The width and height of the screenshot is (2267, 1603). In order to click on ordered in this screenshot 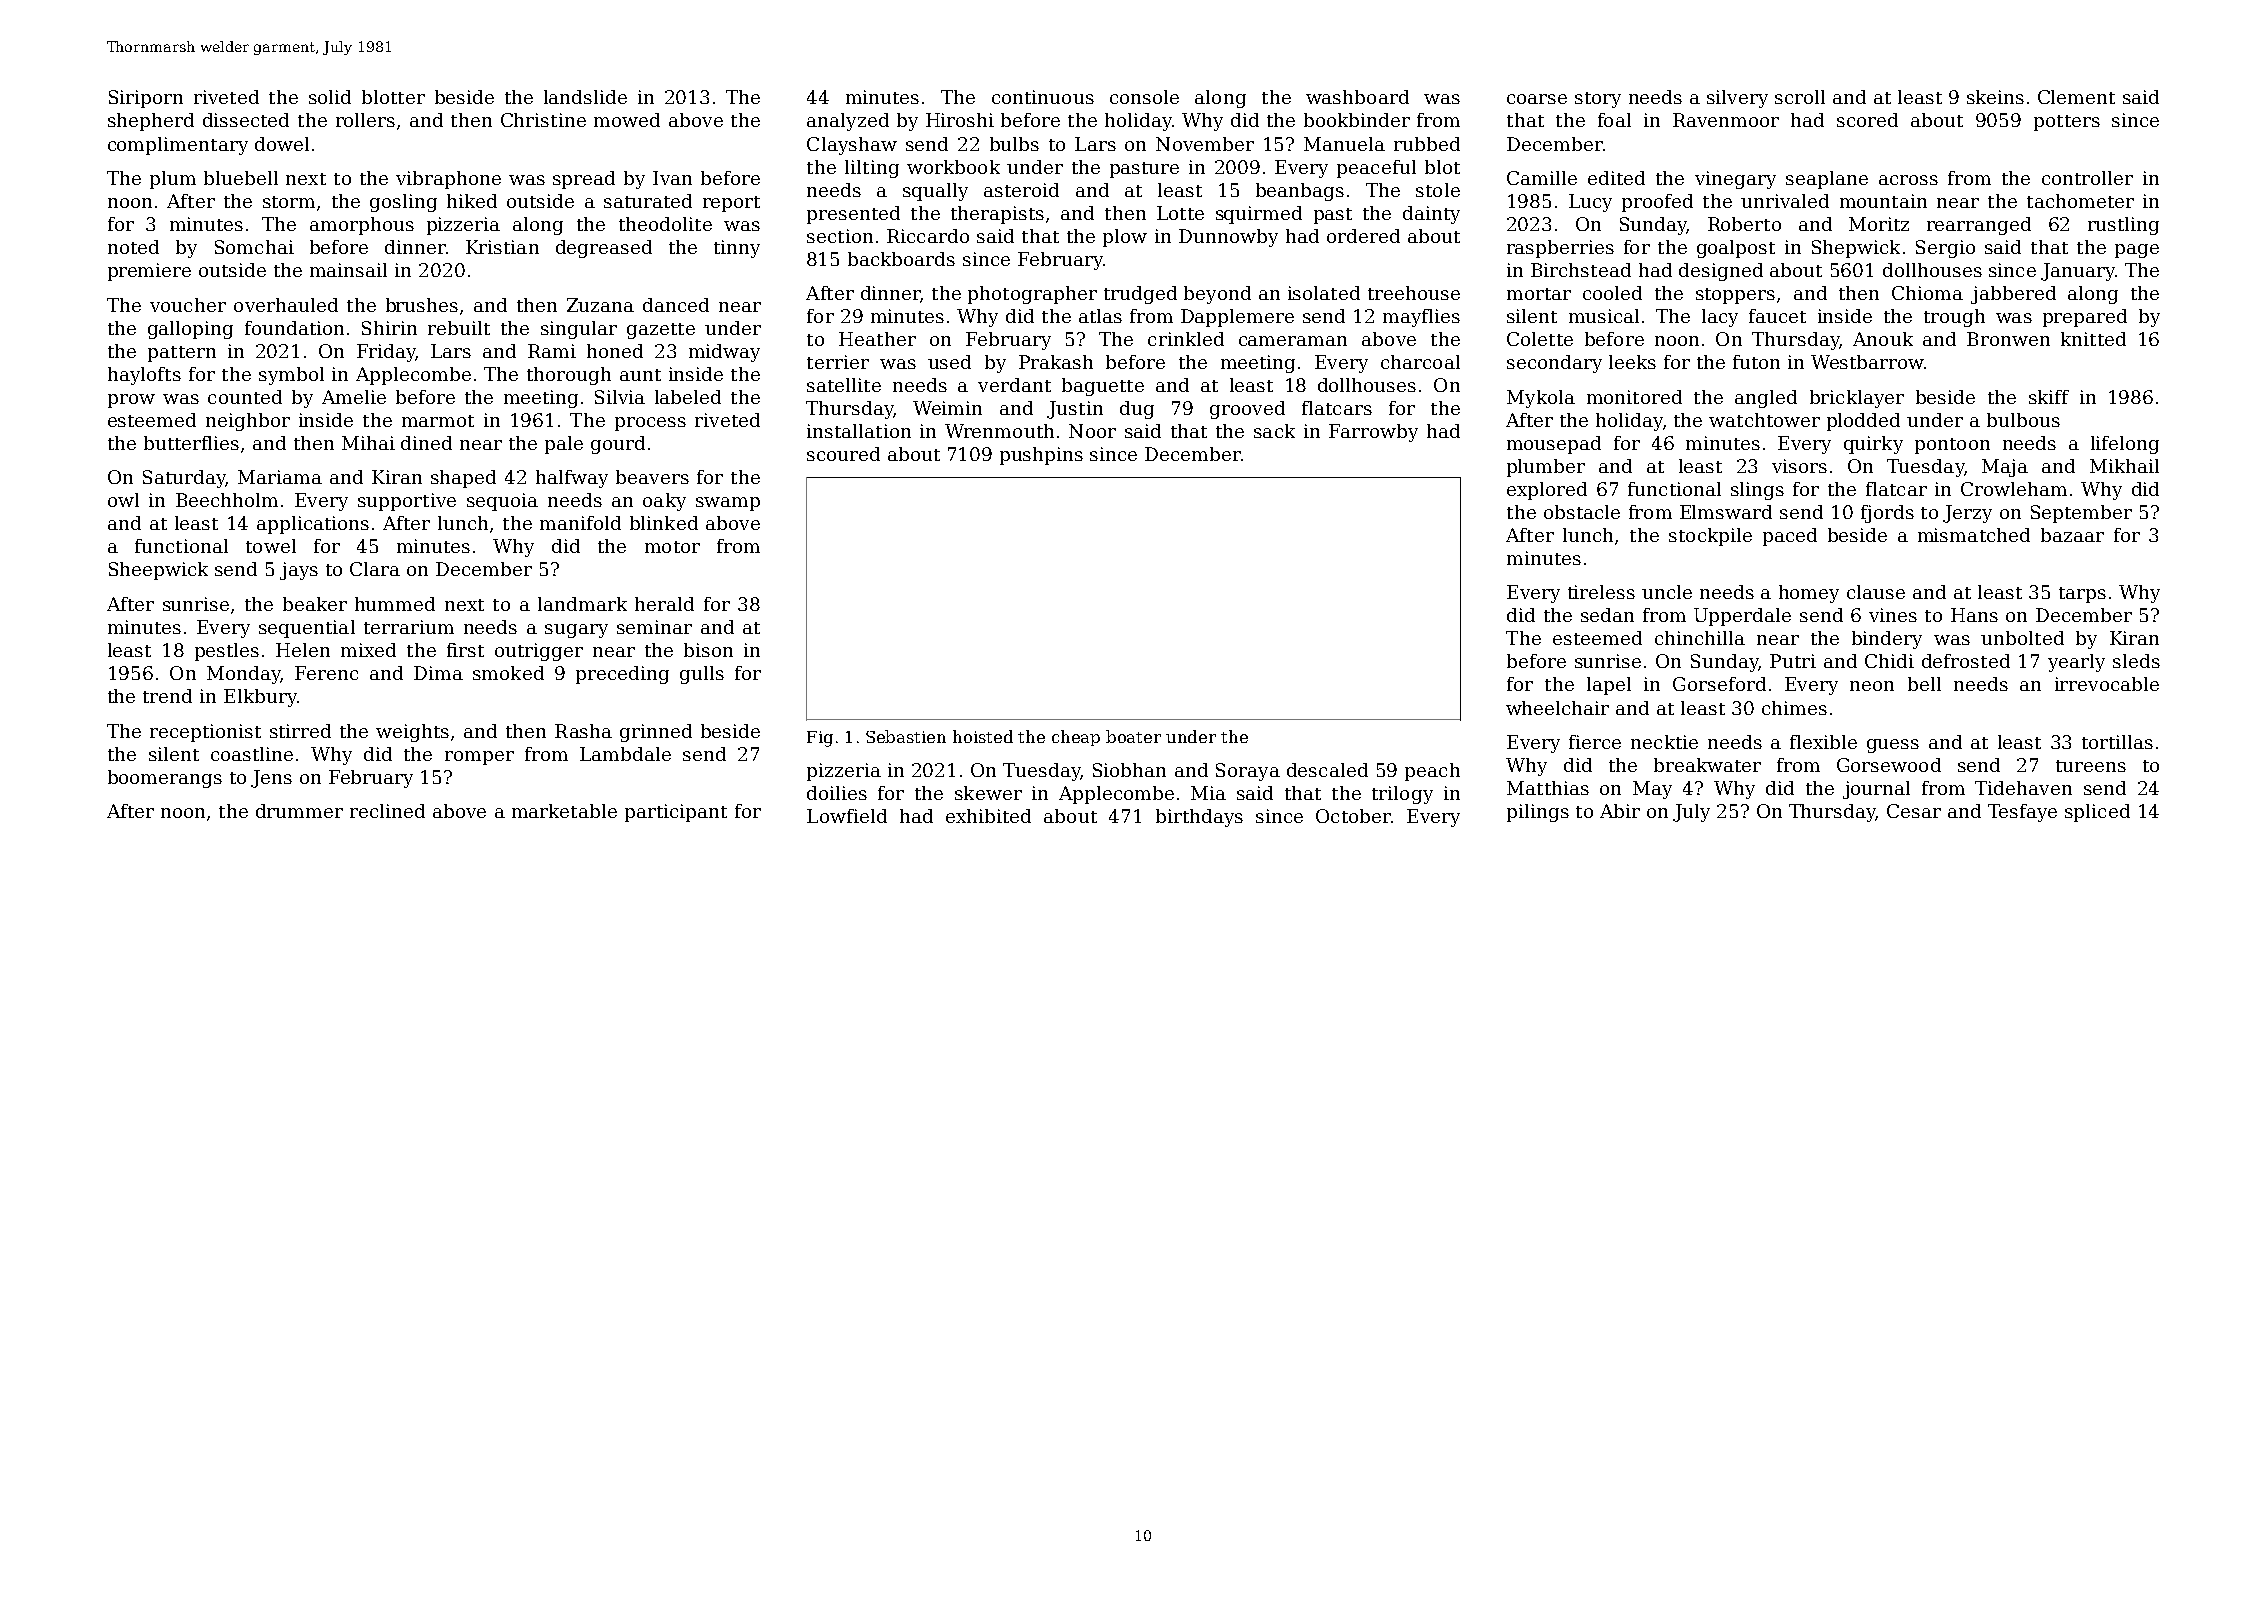, I will do `click(1363, 236)`.
